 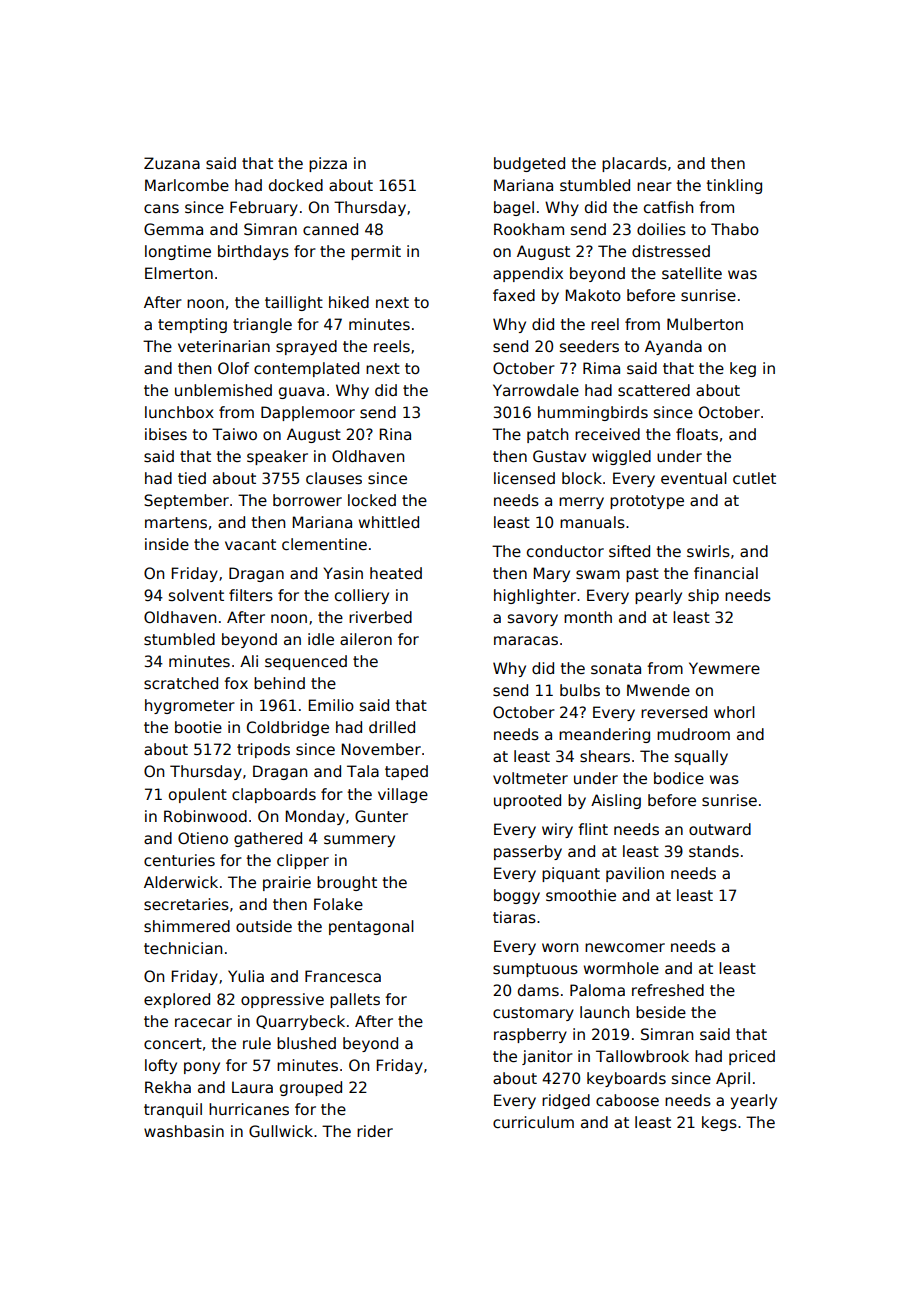 I want to click on concert, so click(x=173, y=1043).
